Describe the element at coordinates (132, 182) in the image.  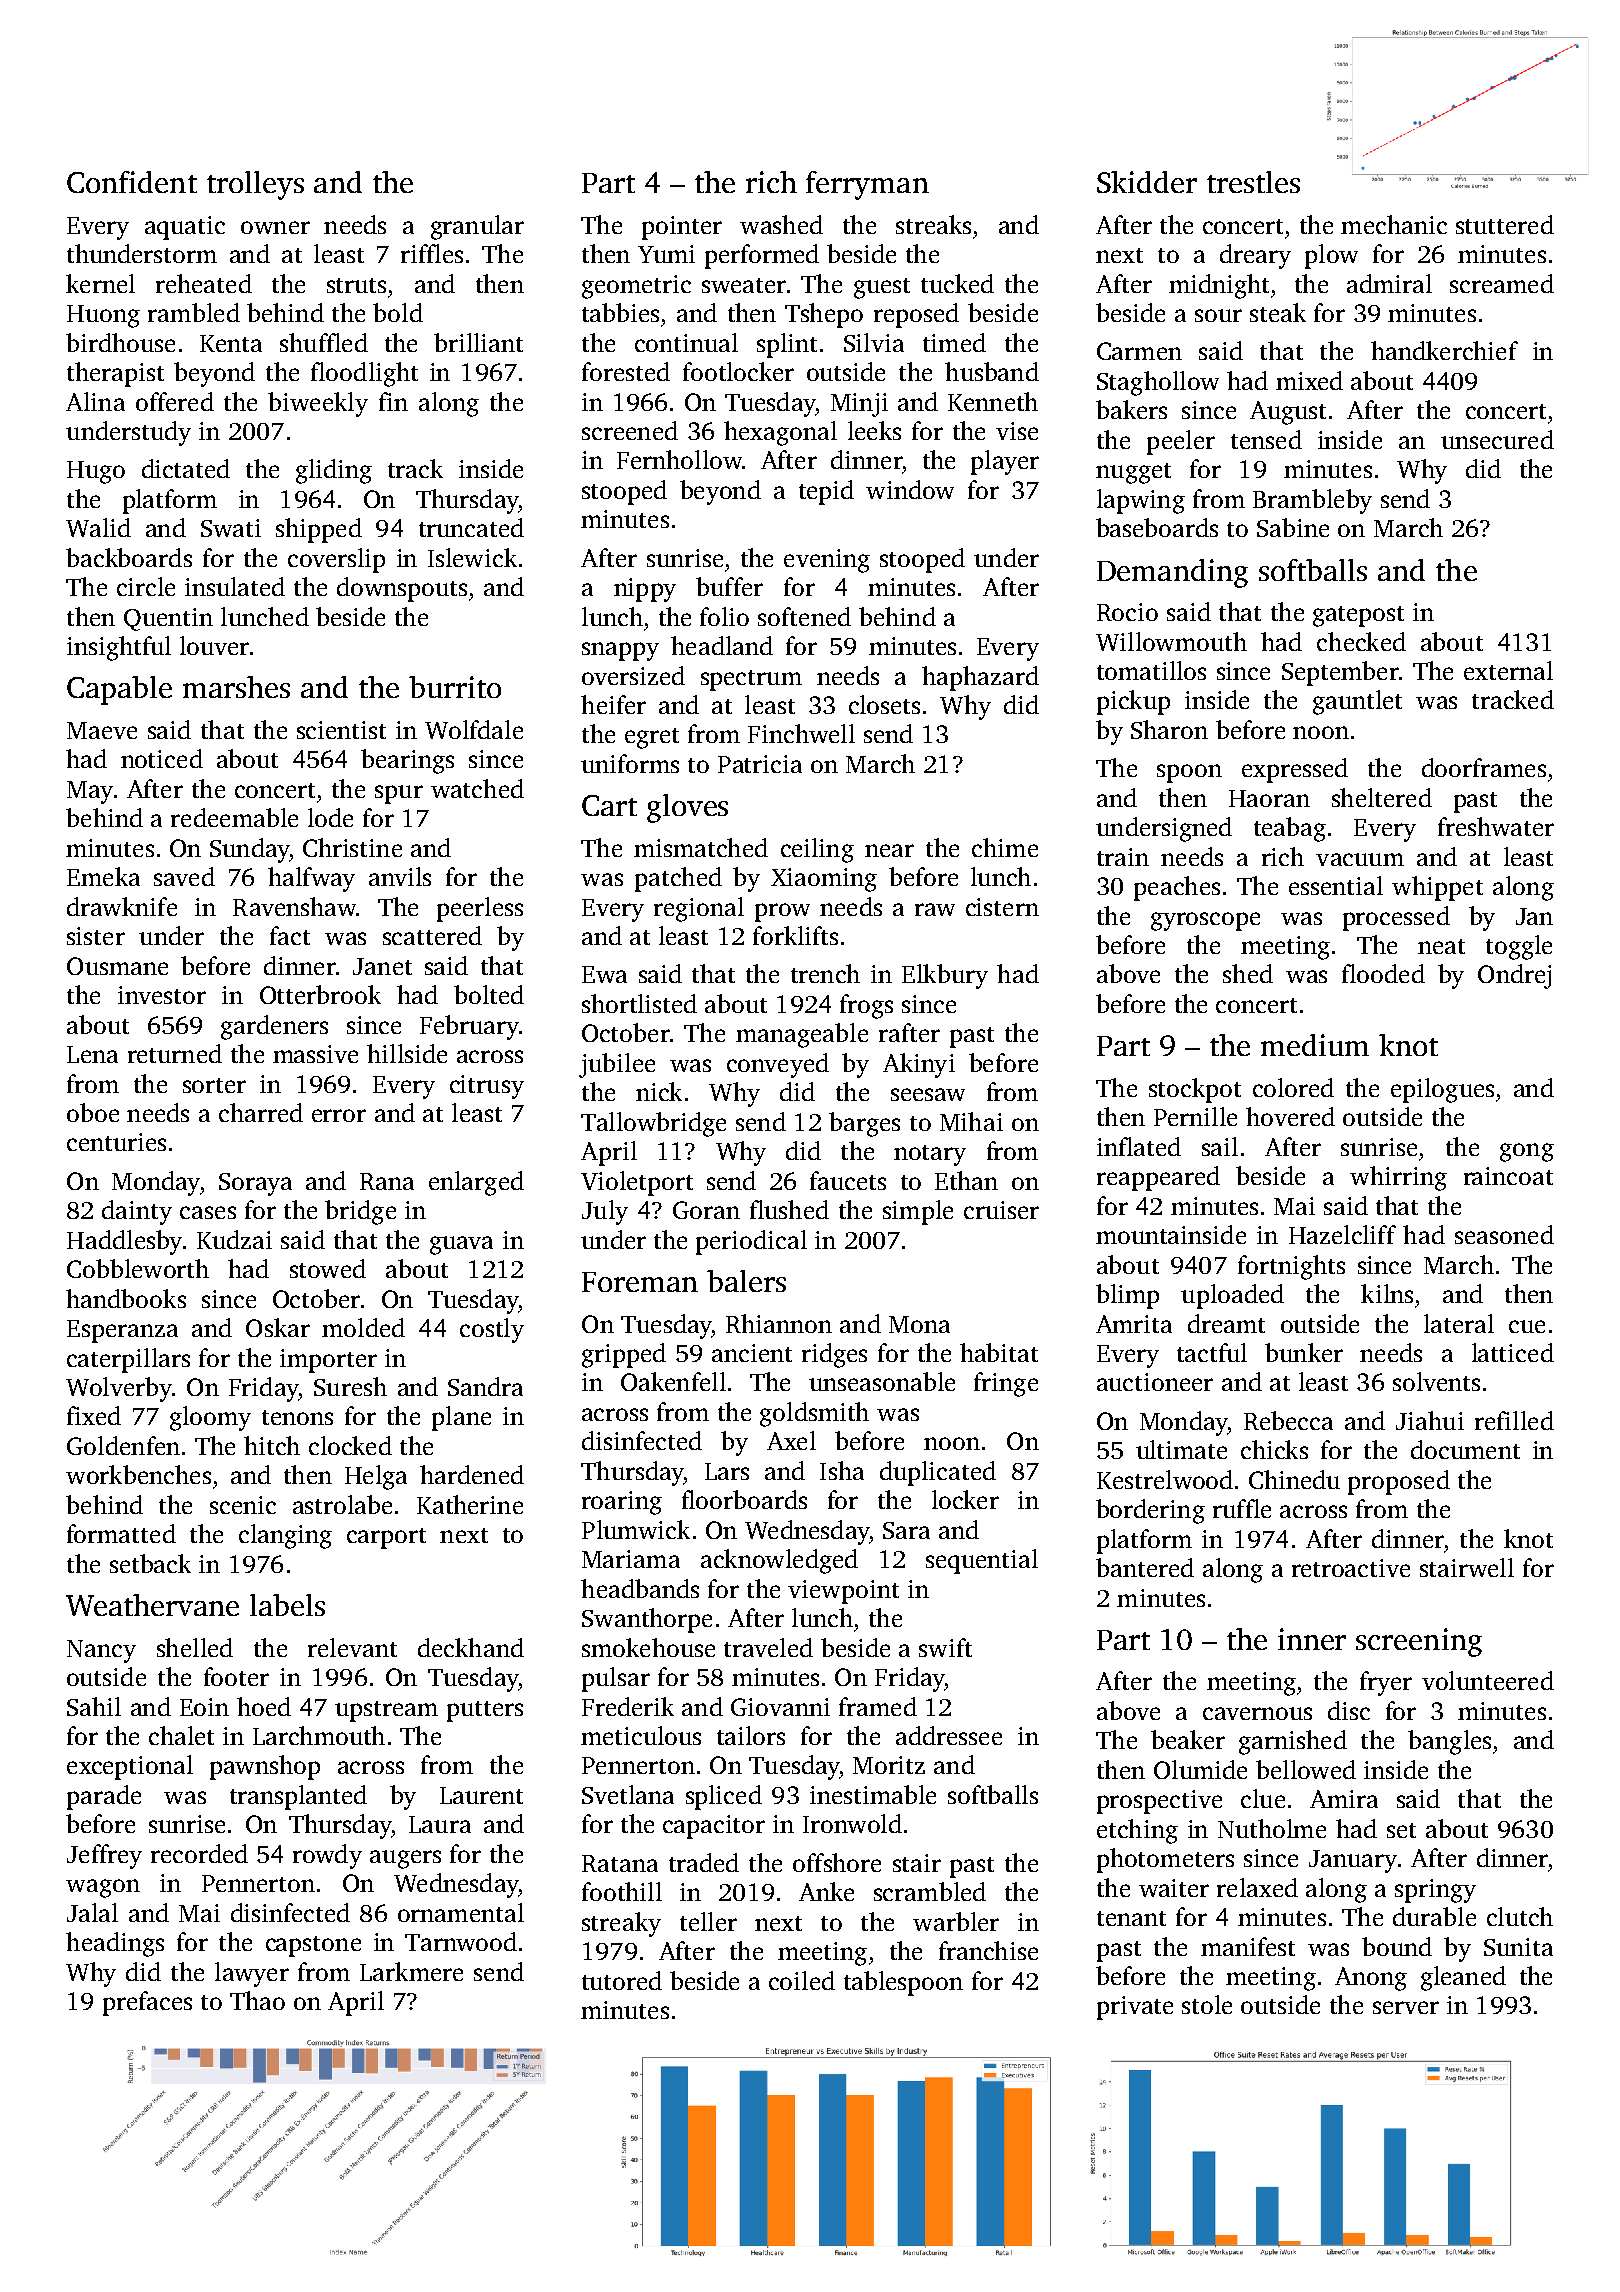
I see `Confident` at that location.
